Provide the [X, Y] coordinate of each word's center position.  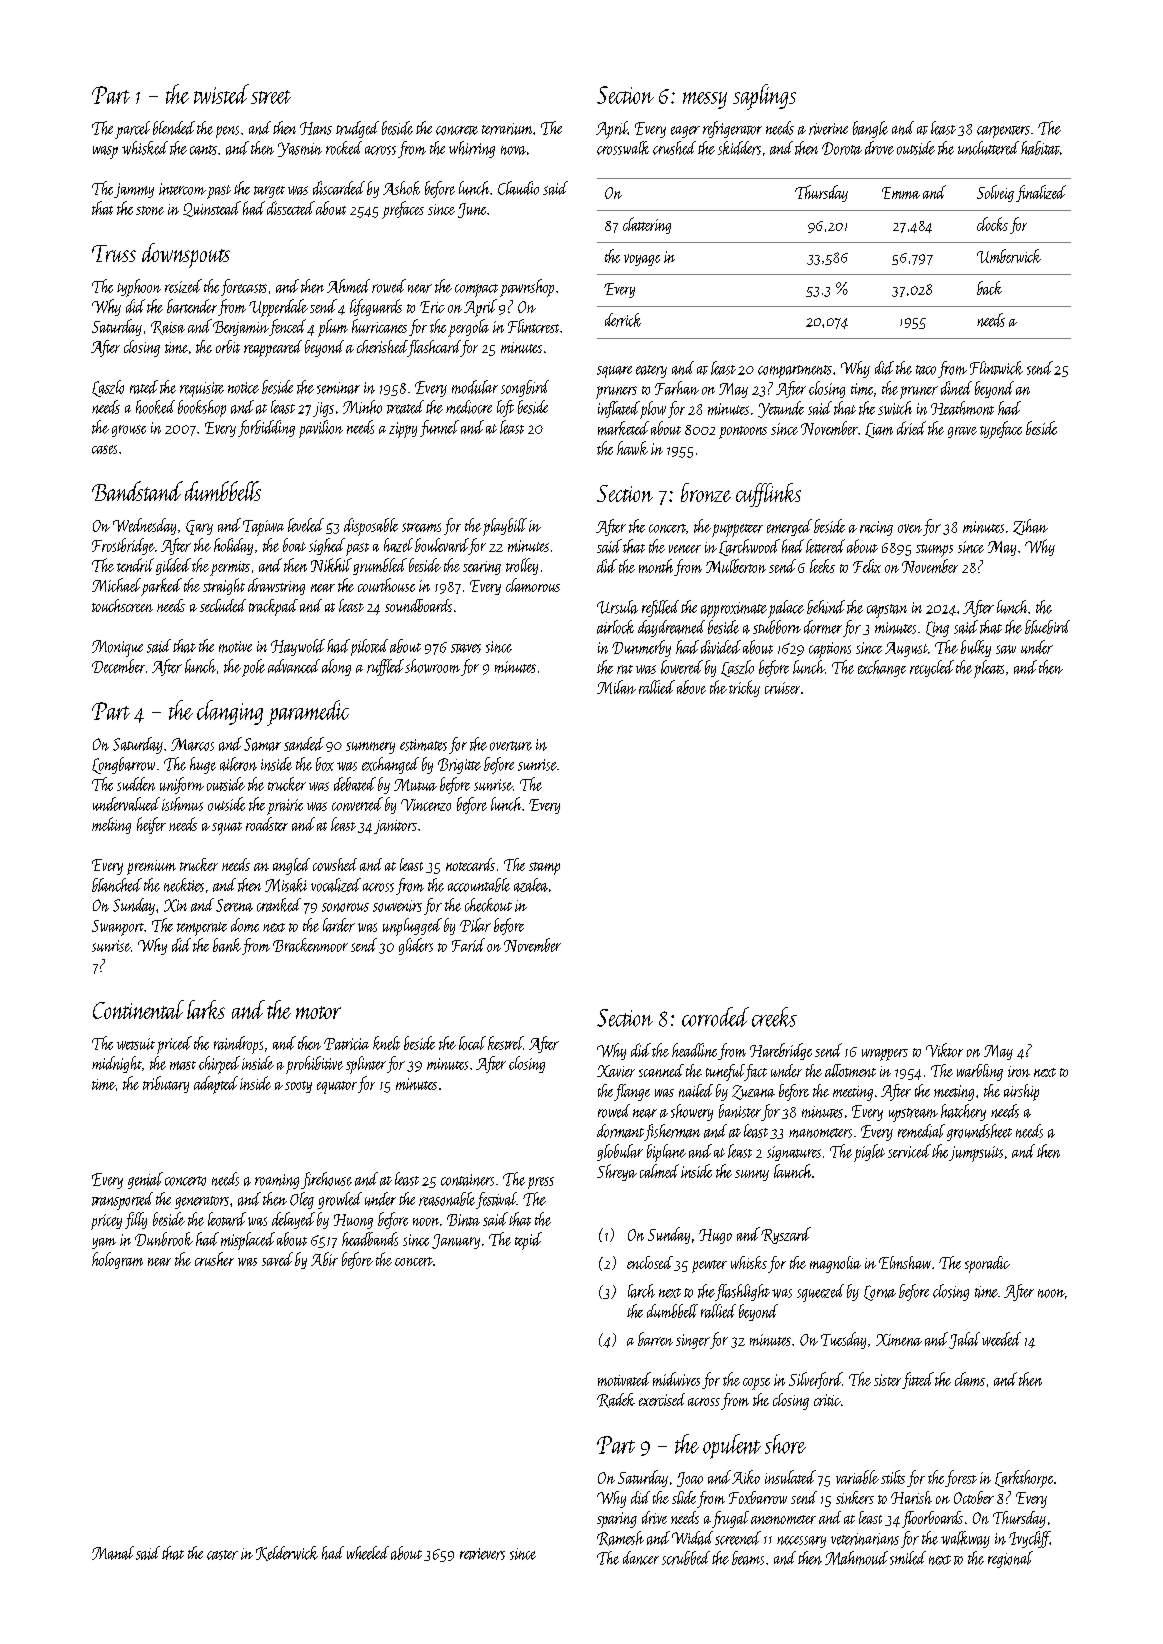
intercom [182, 189]
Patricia [346, 1044]
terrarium [507, 129]
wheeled [368, 1553]
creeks [774, 1017]
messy [705, 100]
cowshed [335, 864]
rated [144, 387]
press [541, 1183]
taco [926, 370]
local [472, 1043]
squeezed [820, 1293]
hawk [632, 448]
